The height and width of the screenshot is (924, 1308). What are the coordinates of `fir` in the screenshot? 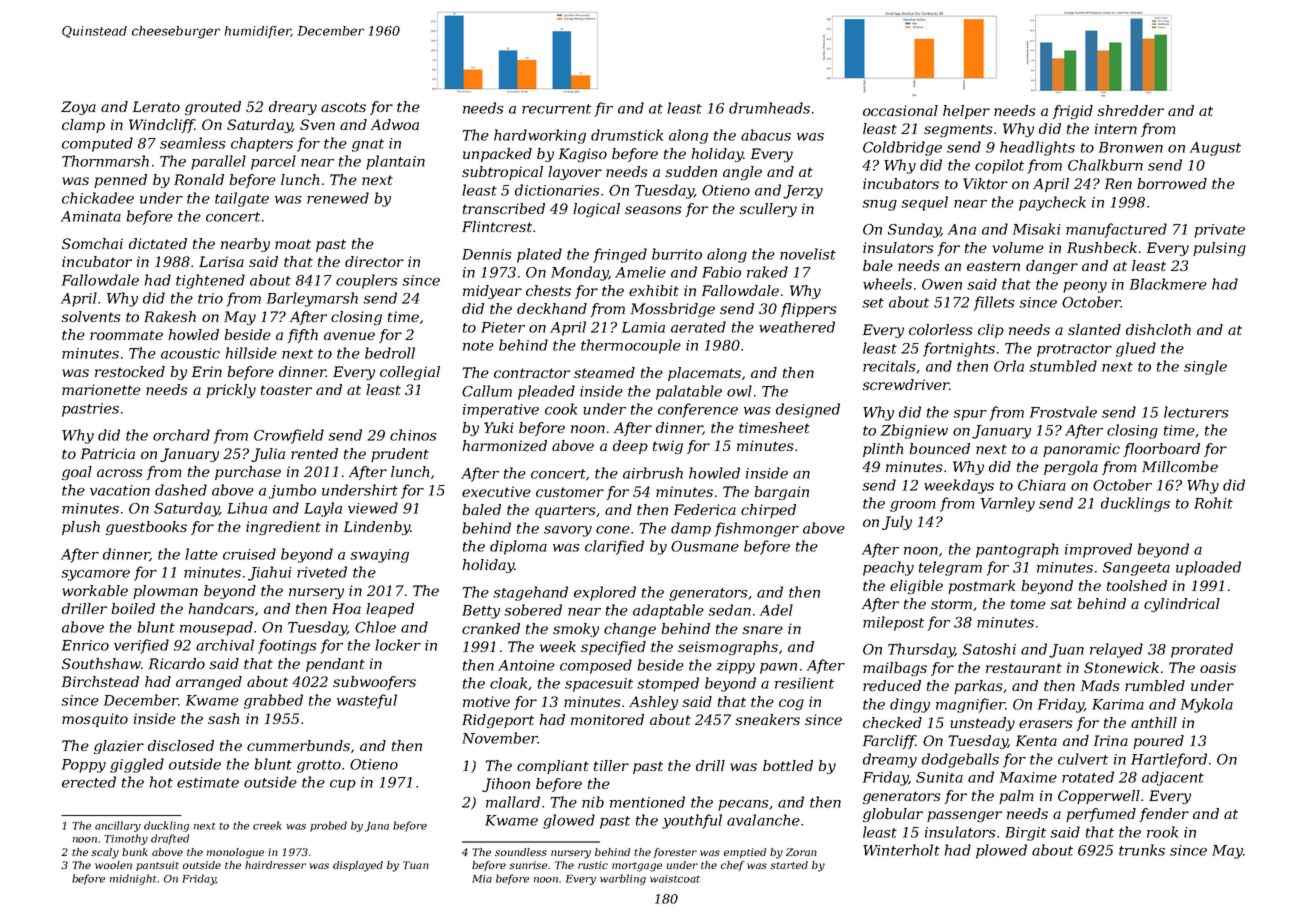 It's located at (604, 109).
